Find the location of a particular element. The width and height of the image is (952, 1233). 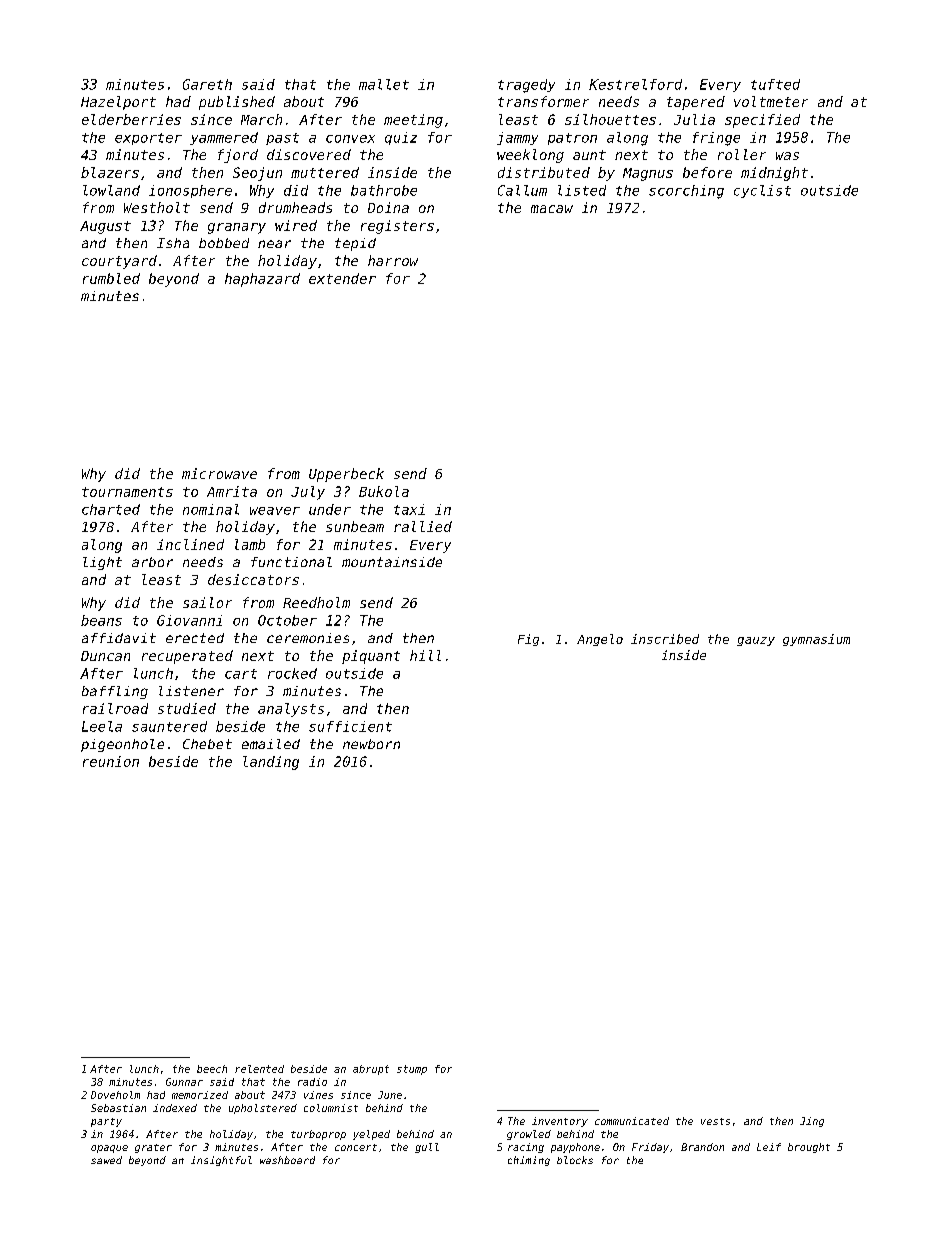

tufted is located at coordinates (775, 84).
